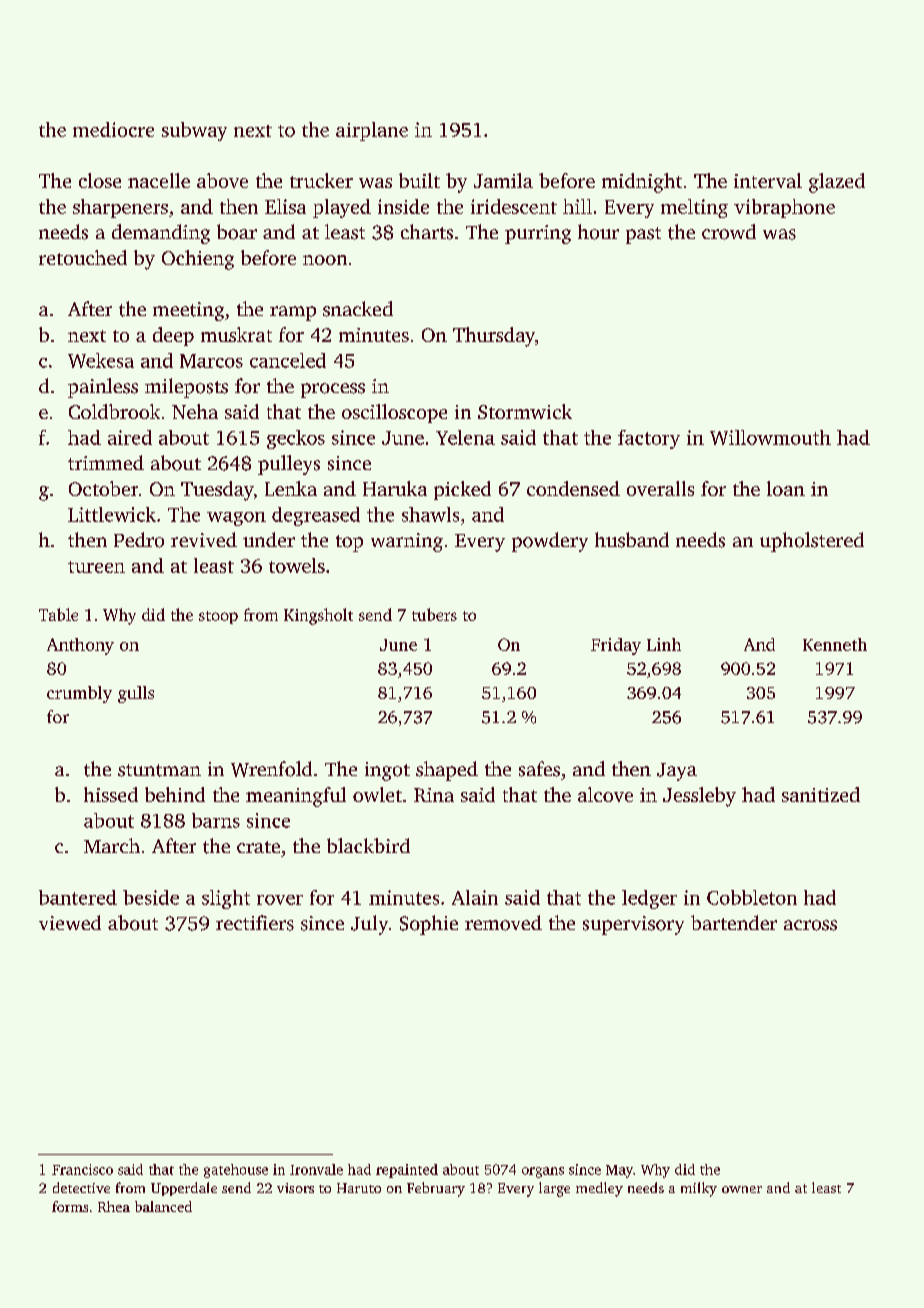 This page has height=1308, width=924. Describe the element at coordinates (494, 337) in the page. I see `Thursday` at that location.
